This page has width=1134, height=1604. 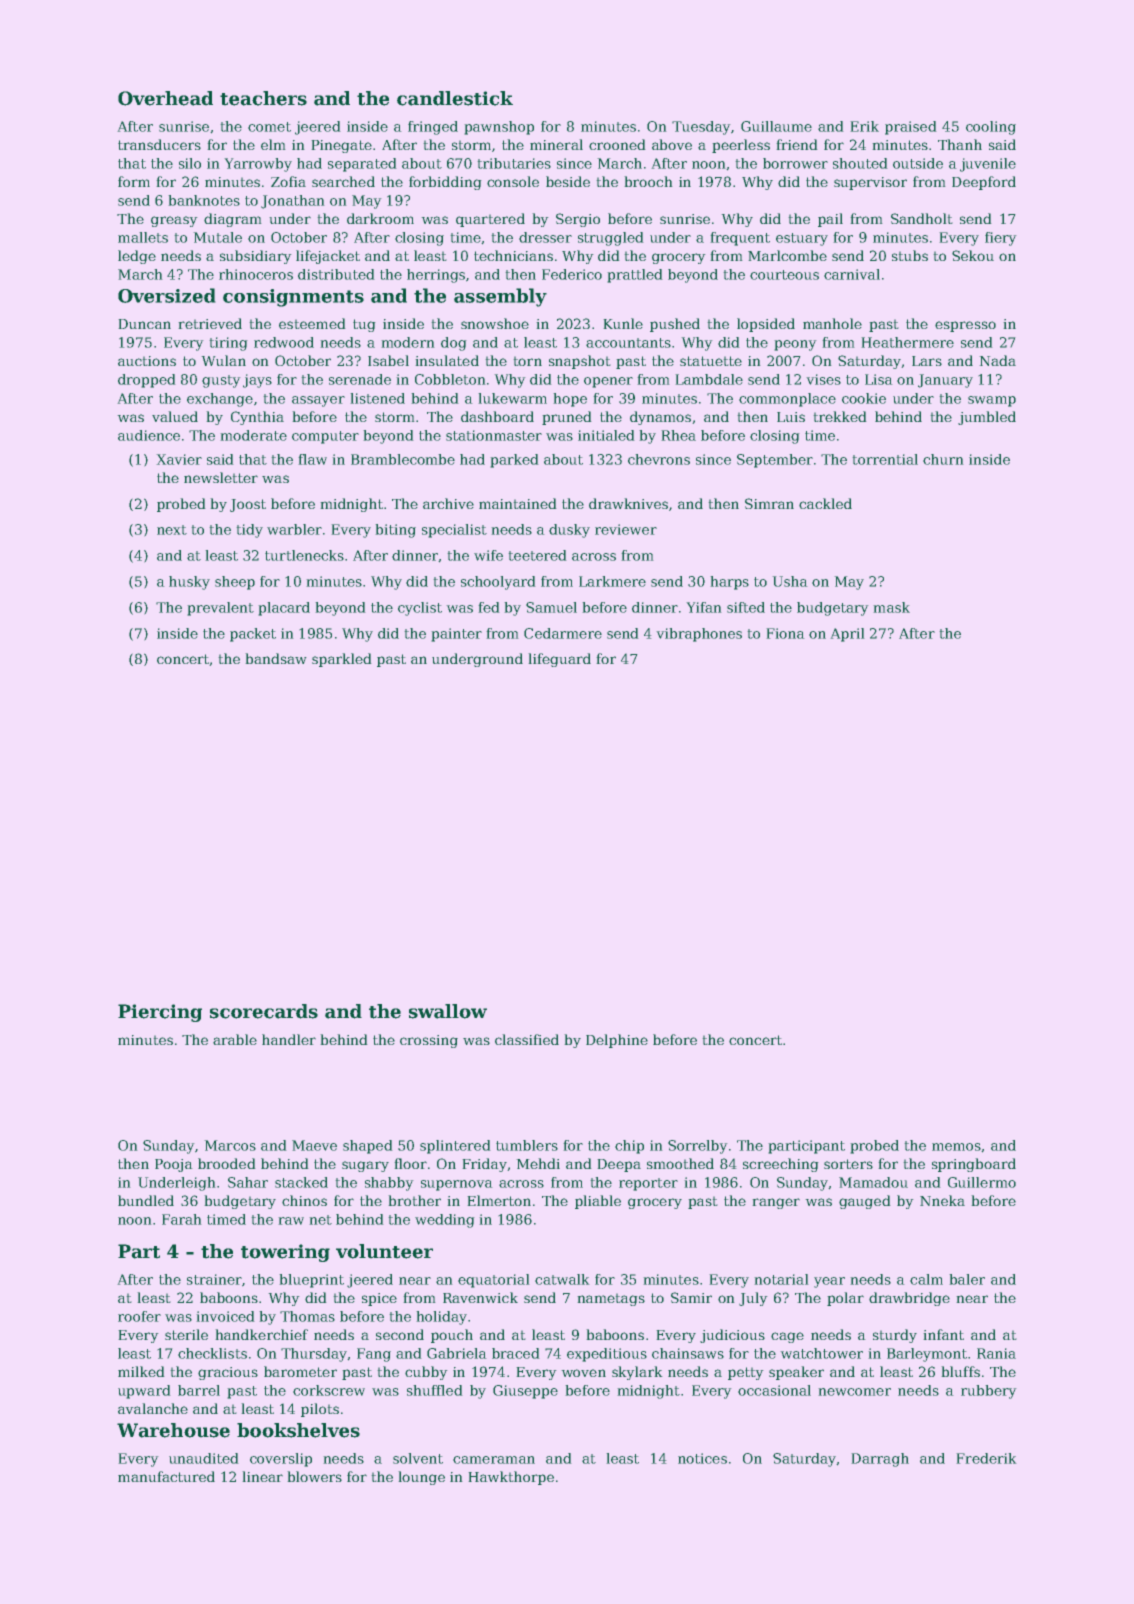 What do you see at coordinates (560, 660) in the page?
I see `lifeguard` at bounding box center [560, 660].
